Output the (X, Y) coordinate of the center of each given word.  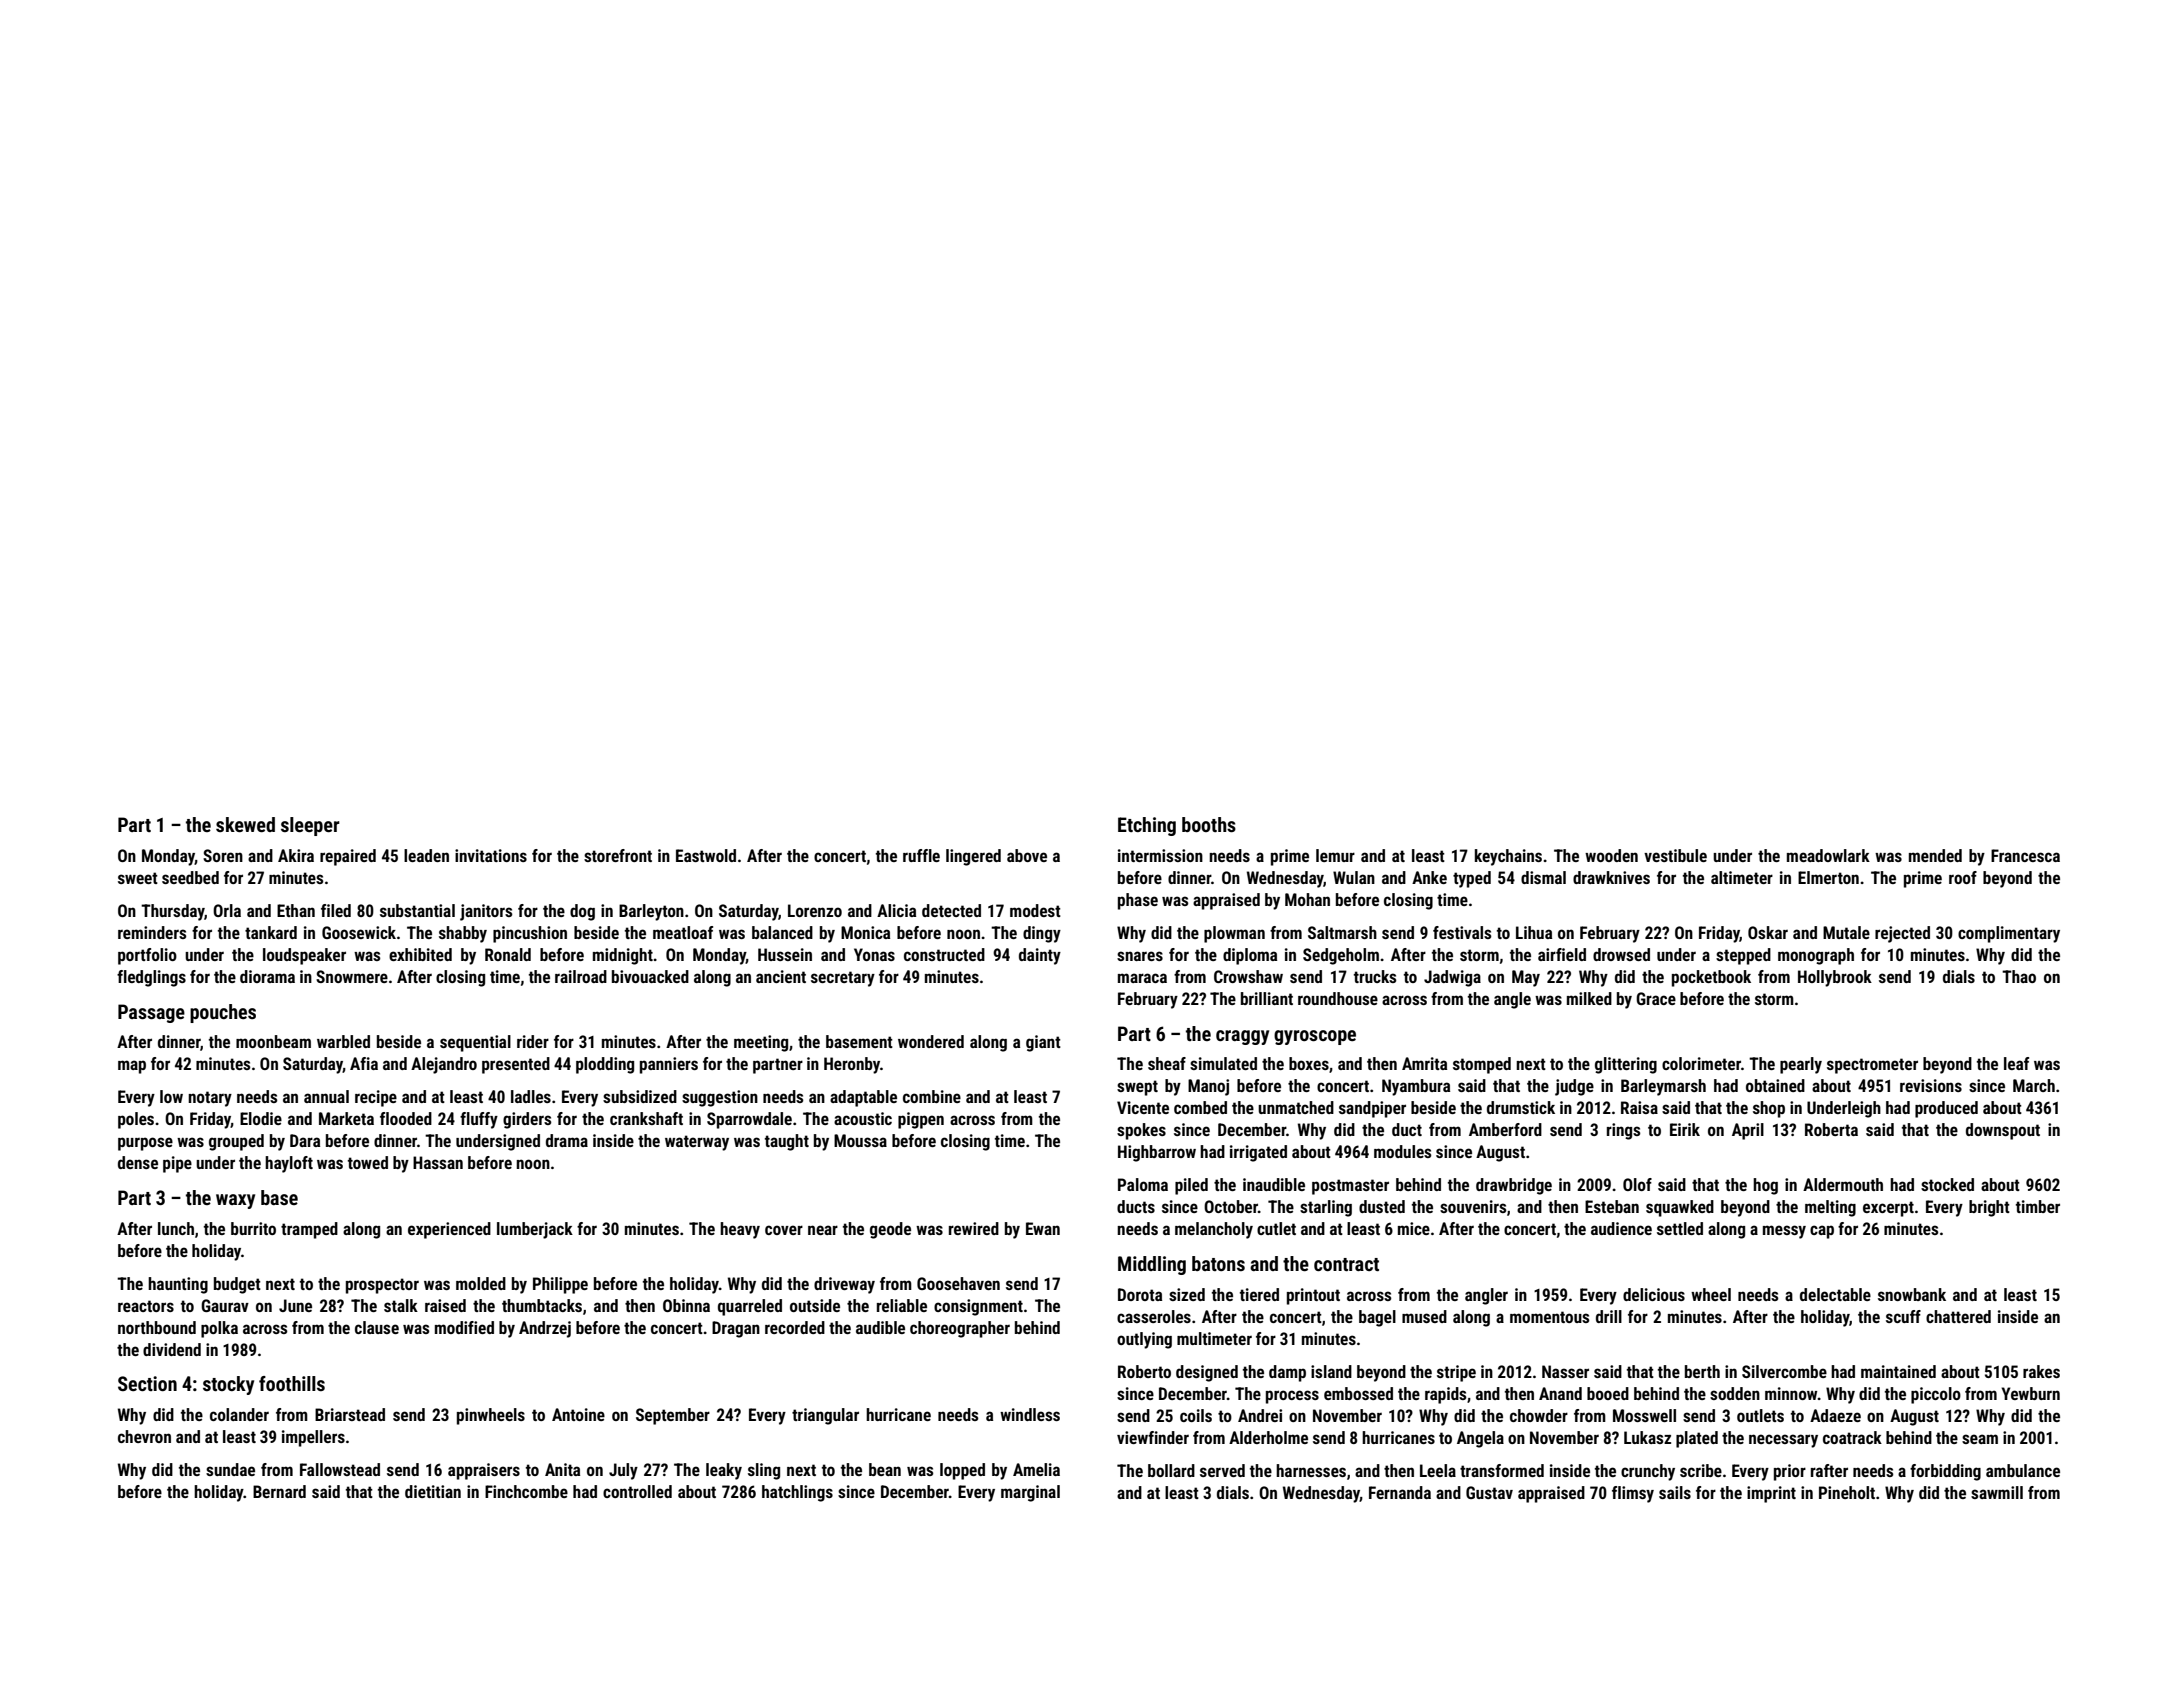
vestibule (1675, 855)
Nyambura (1416, 1087)
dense (138, 1162)
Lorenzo (815, 910)
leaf (2016, 1063)
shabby (463, 934)
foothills (292, 1383)
